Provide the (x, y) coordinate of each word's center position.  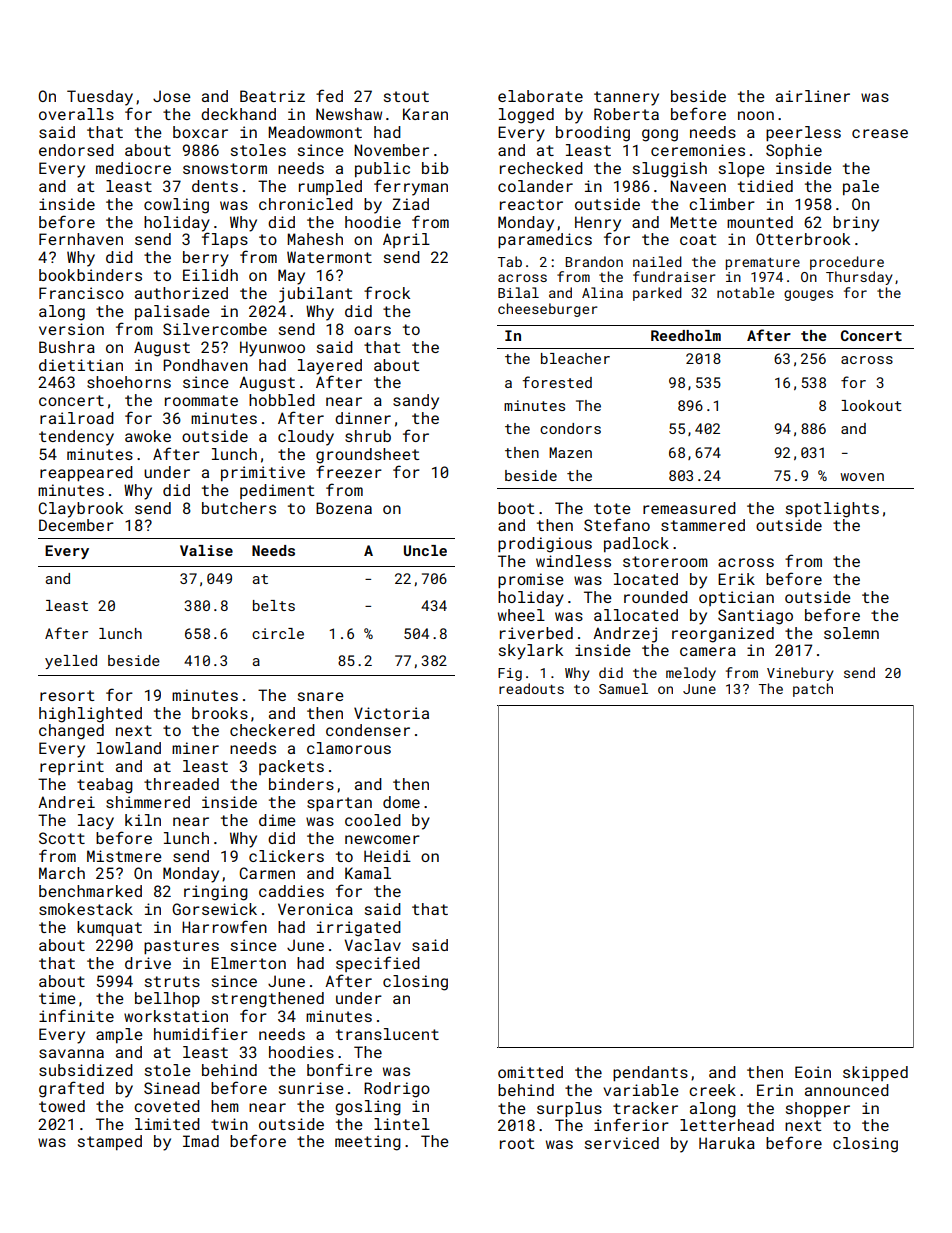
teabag (105, 786)
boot (516, 508)
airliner (813, 96)
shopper (818, 1109)
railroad (77, 418)
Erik (736, 579)
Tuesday (100, 98)
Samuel (623, 688)
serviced (622, 1143)
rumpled (330, 187)
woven (862, 477)
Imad (201, 1141)
